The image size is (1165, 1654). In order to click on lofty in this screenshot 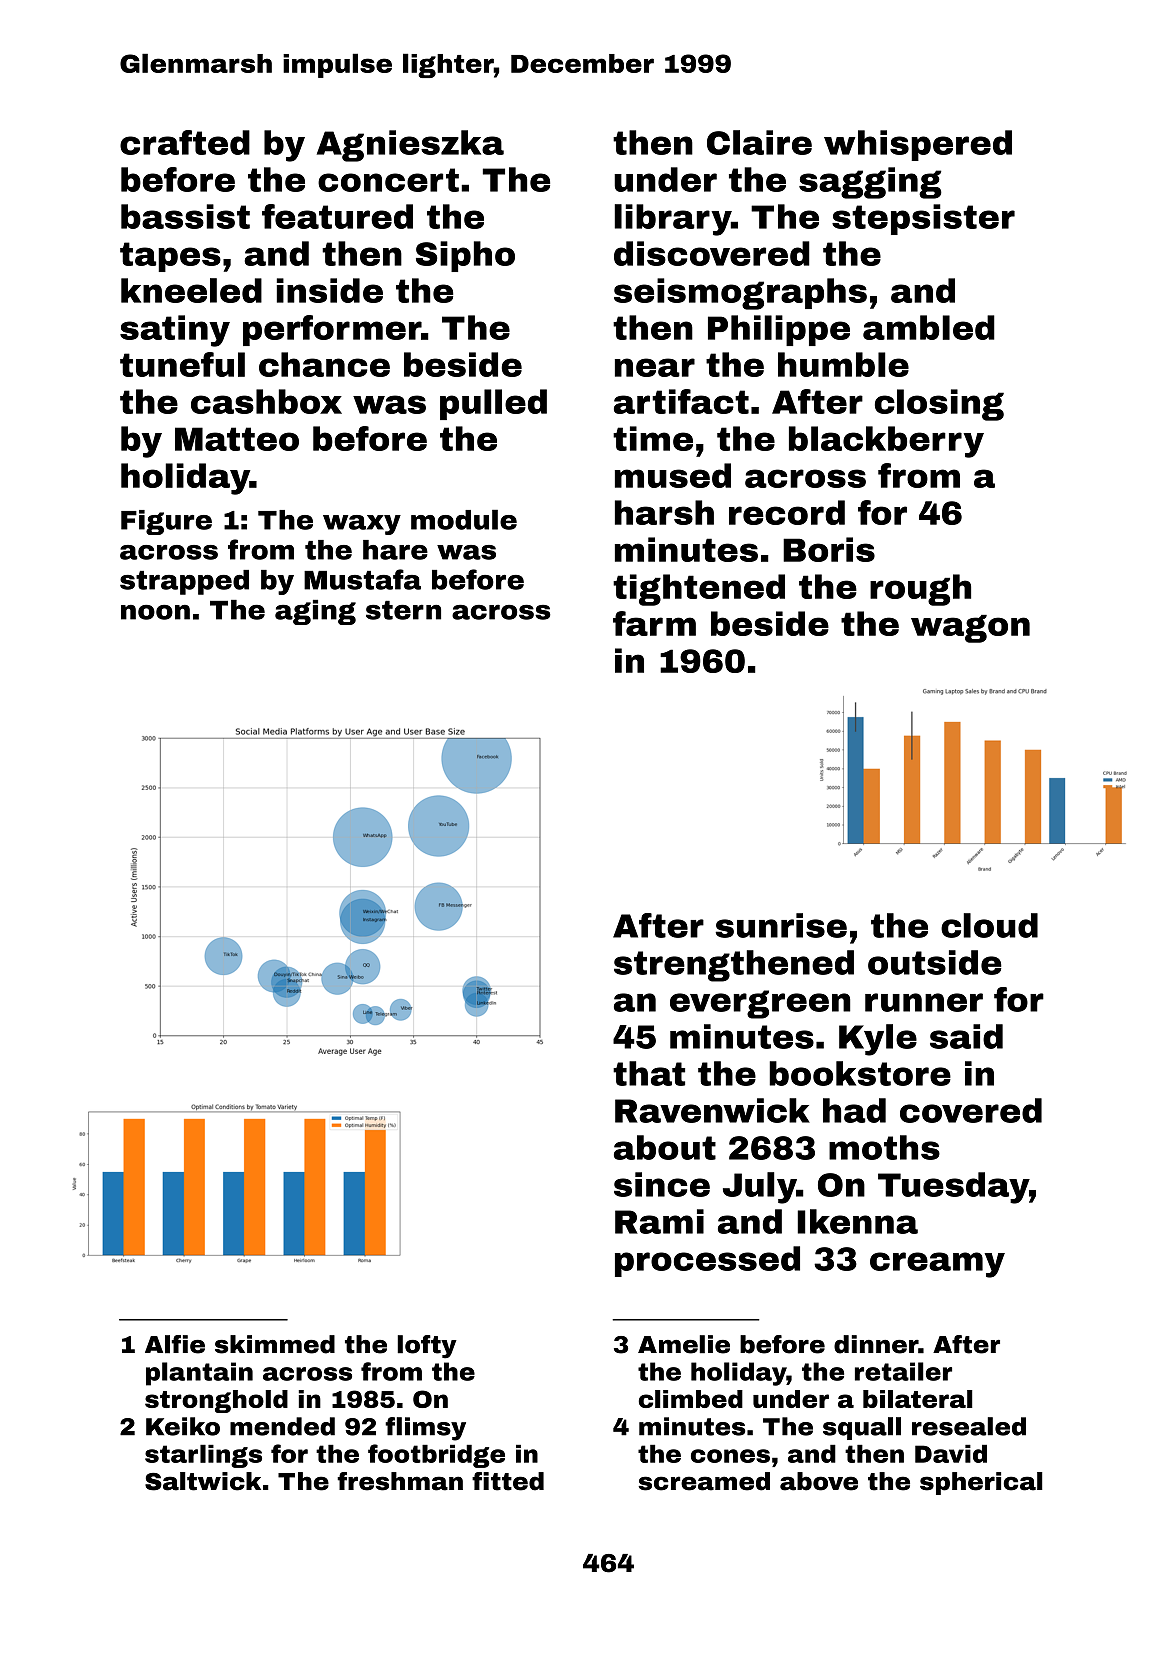, I will do `click(427, 1347)`.
